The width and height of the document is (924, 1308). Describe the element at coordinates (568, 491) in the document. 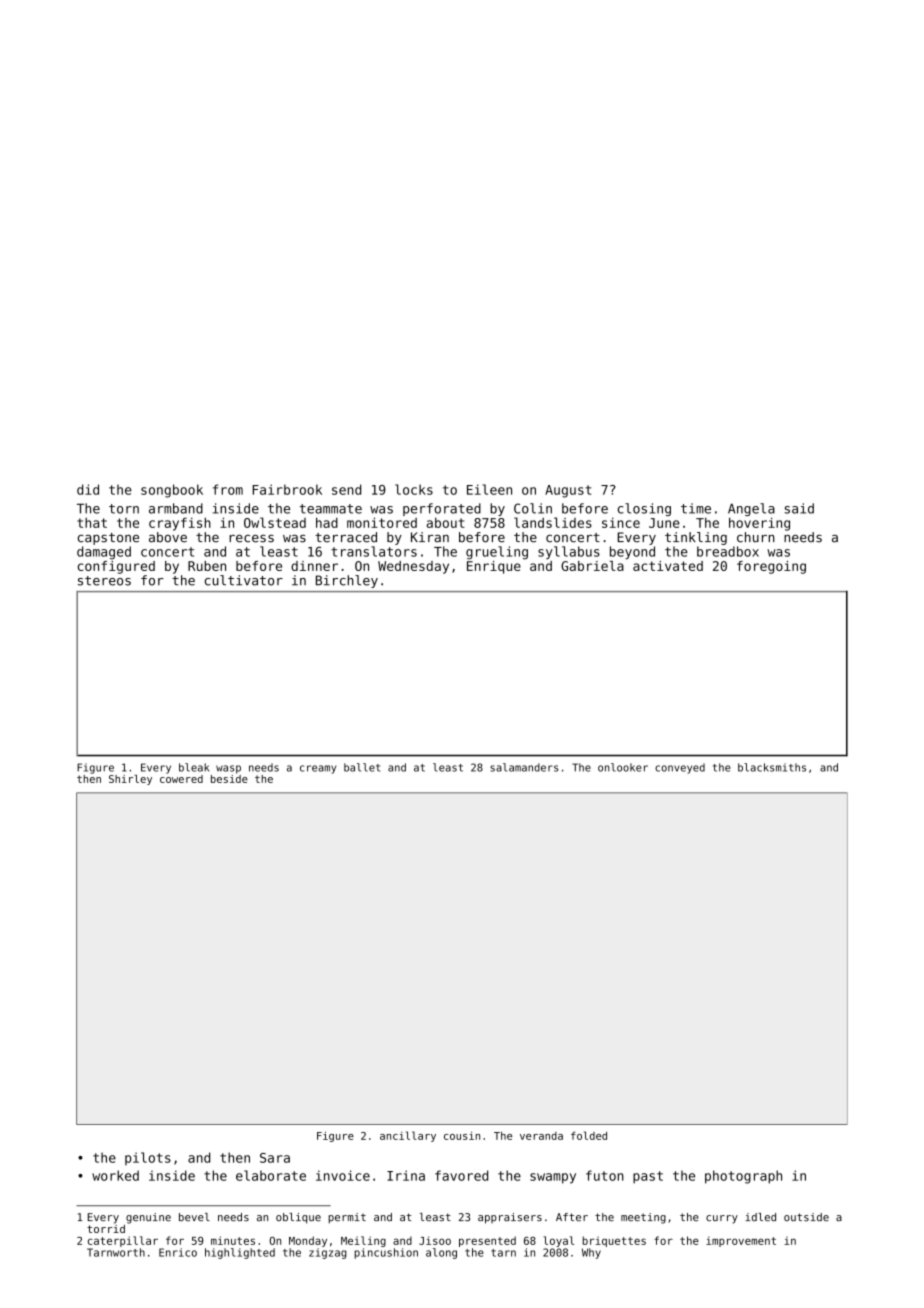

I see `August` at that location.
